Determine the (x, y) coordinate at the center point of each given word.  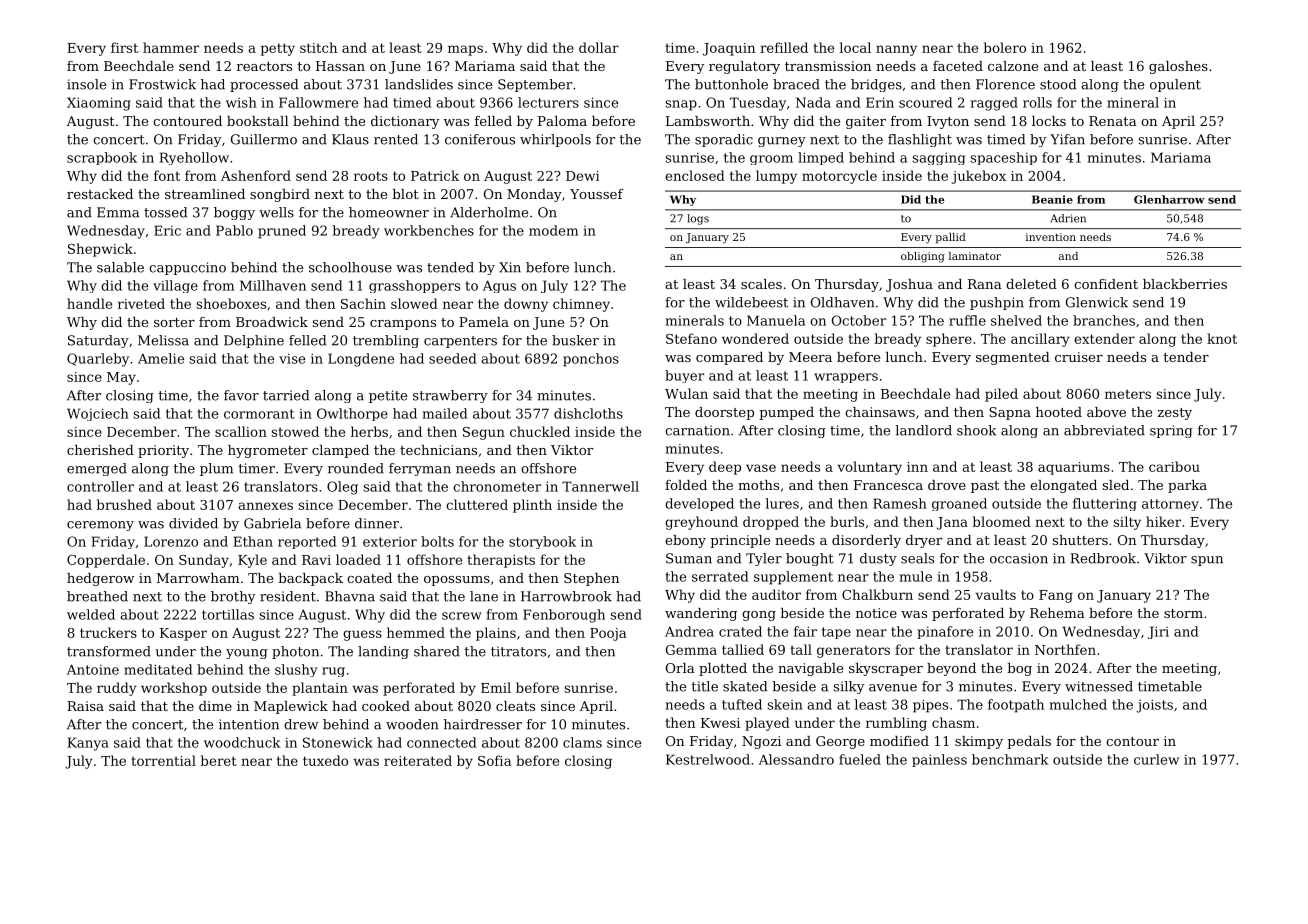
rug (333, 672)
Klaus (350, 139)
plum (216, 469)
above (1106, 412)
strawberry (450, 396)
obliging (923, 257)
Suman (689, 558)
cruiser (1079, 357)
